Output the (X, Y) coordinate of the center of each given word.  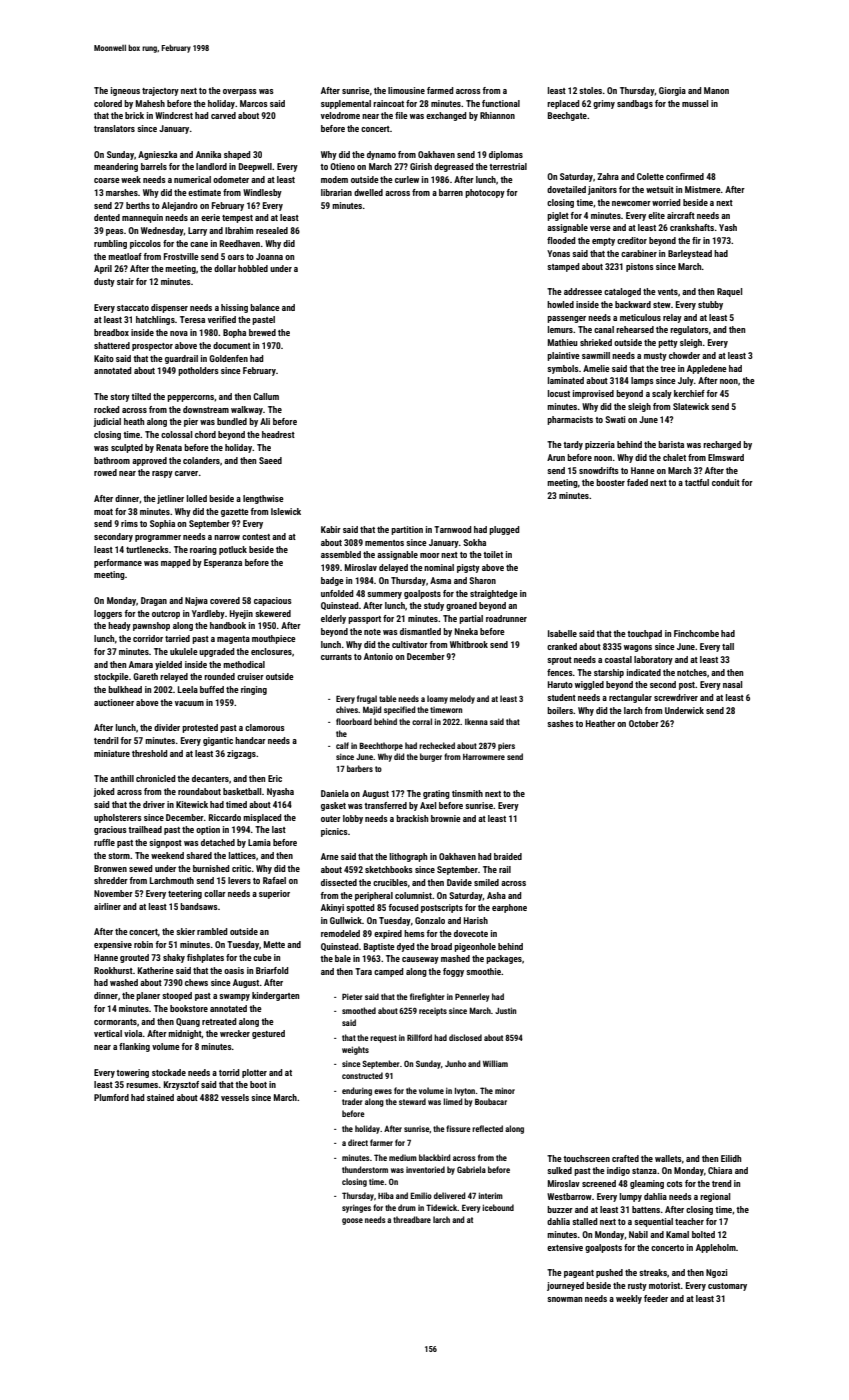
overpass (240, 92)
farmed (440, 90)
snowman (564, 1299)
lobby (353, 819)
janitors (602, 190)
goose (352, 1221)
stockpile (111, 677)
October (644, 723)
